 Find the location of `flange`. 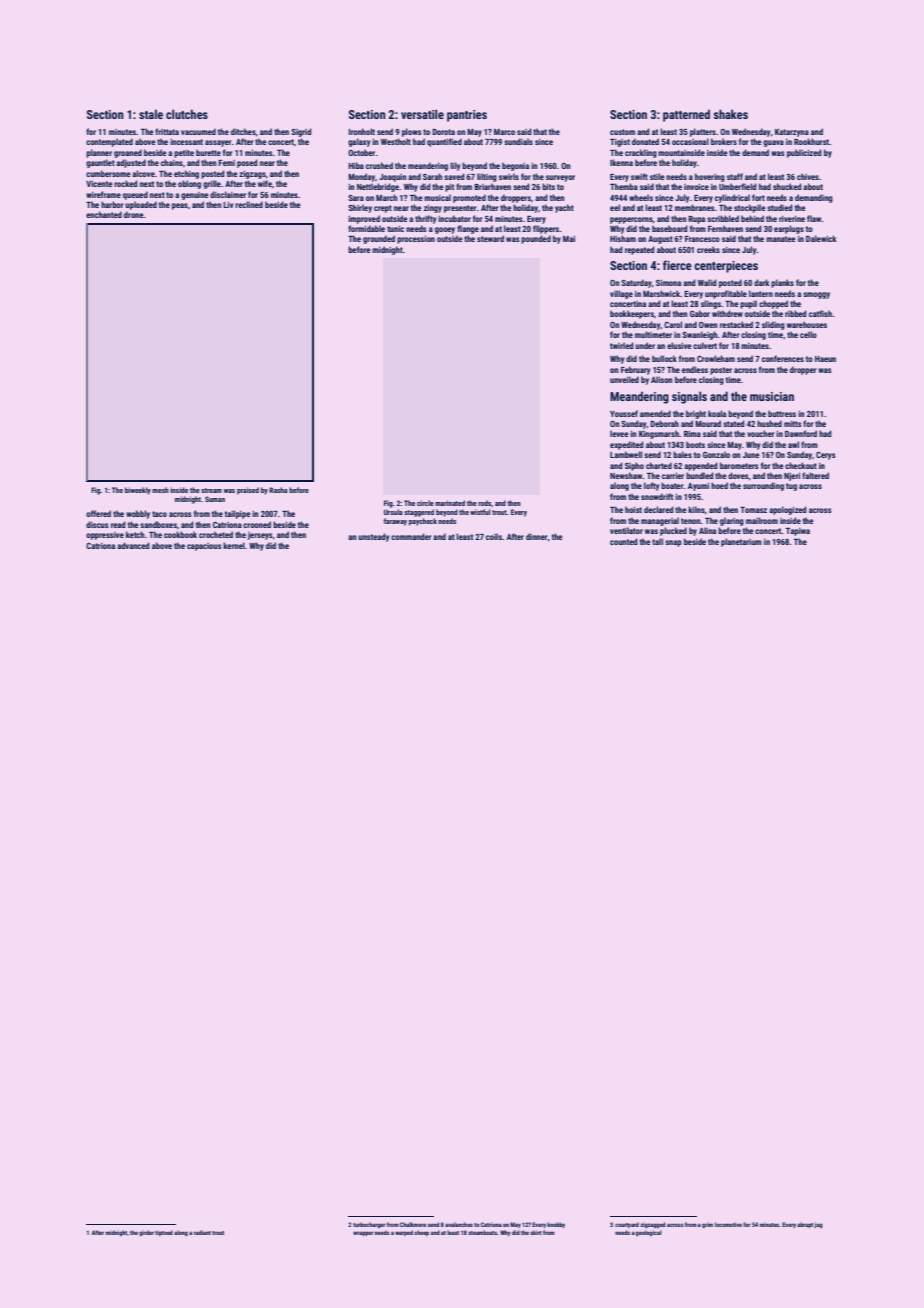

flange is located at coordinates (468, 229).
